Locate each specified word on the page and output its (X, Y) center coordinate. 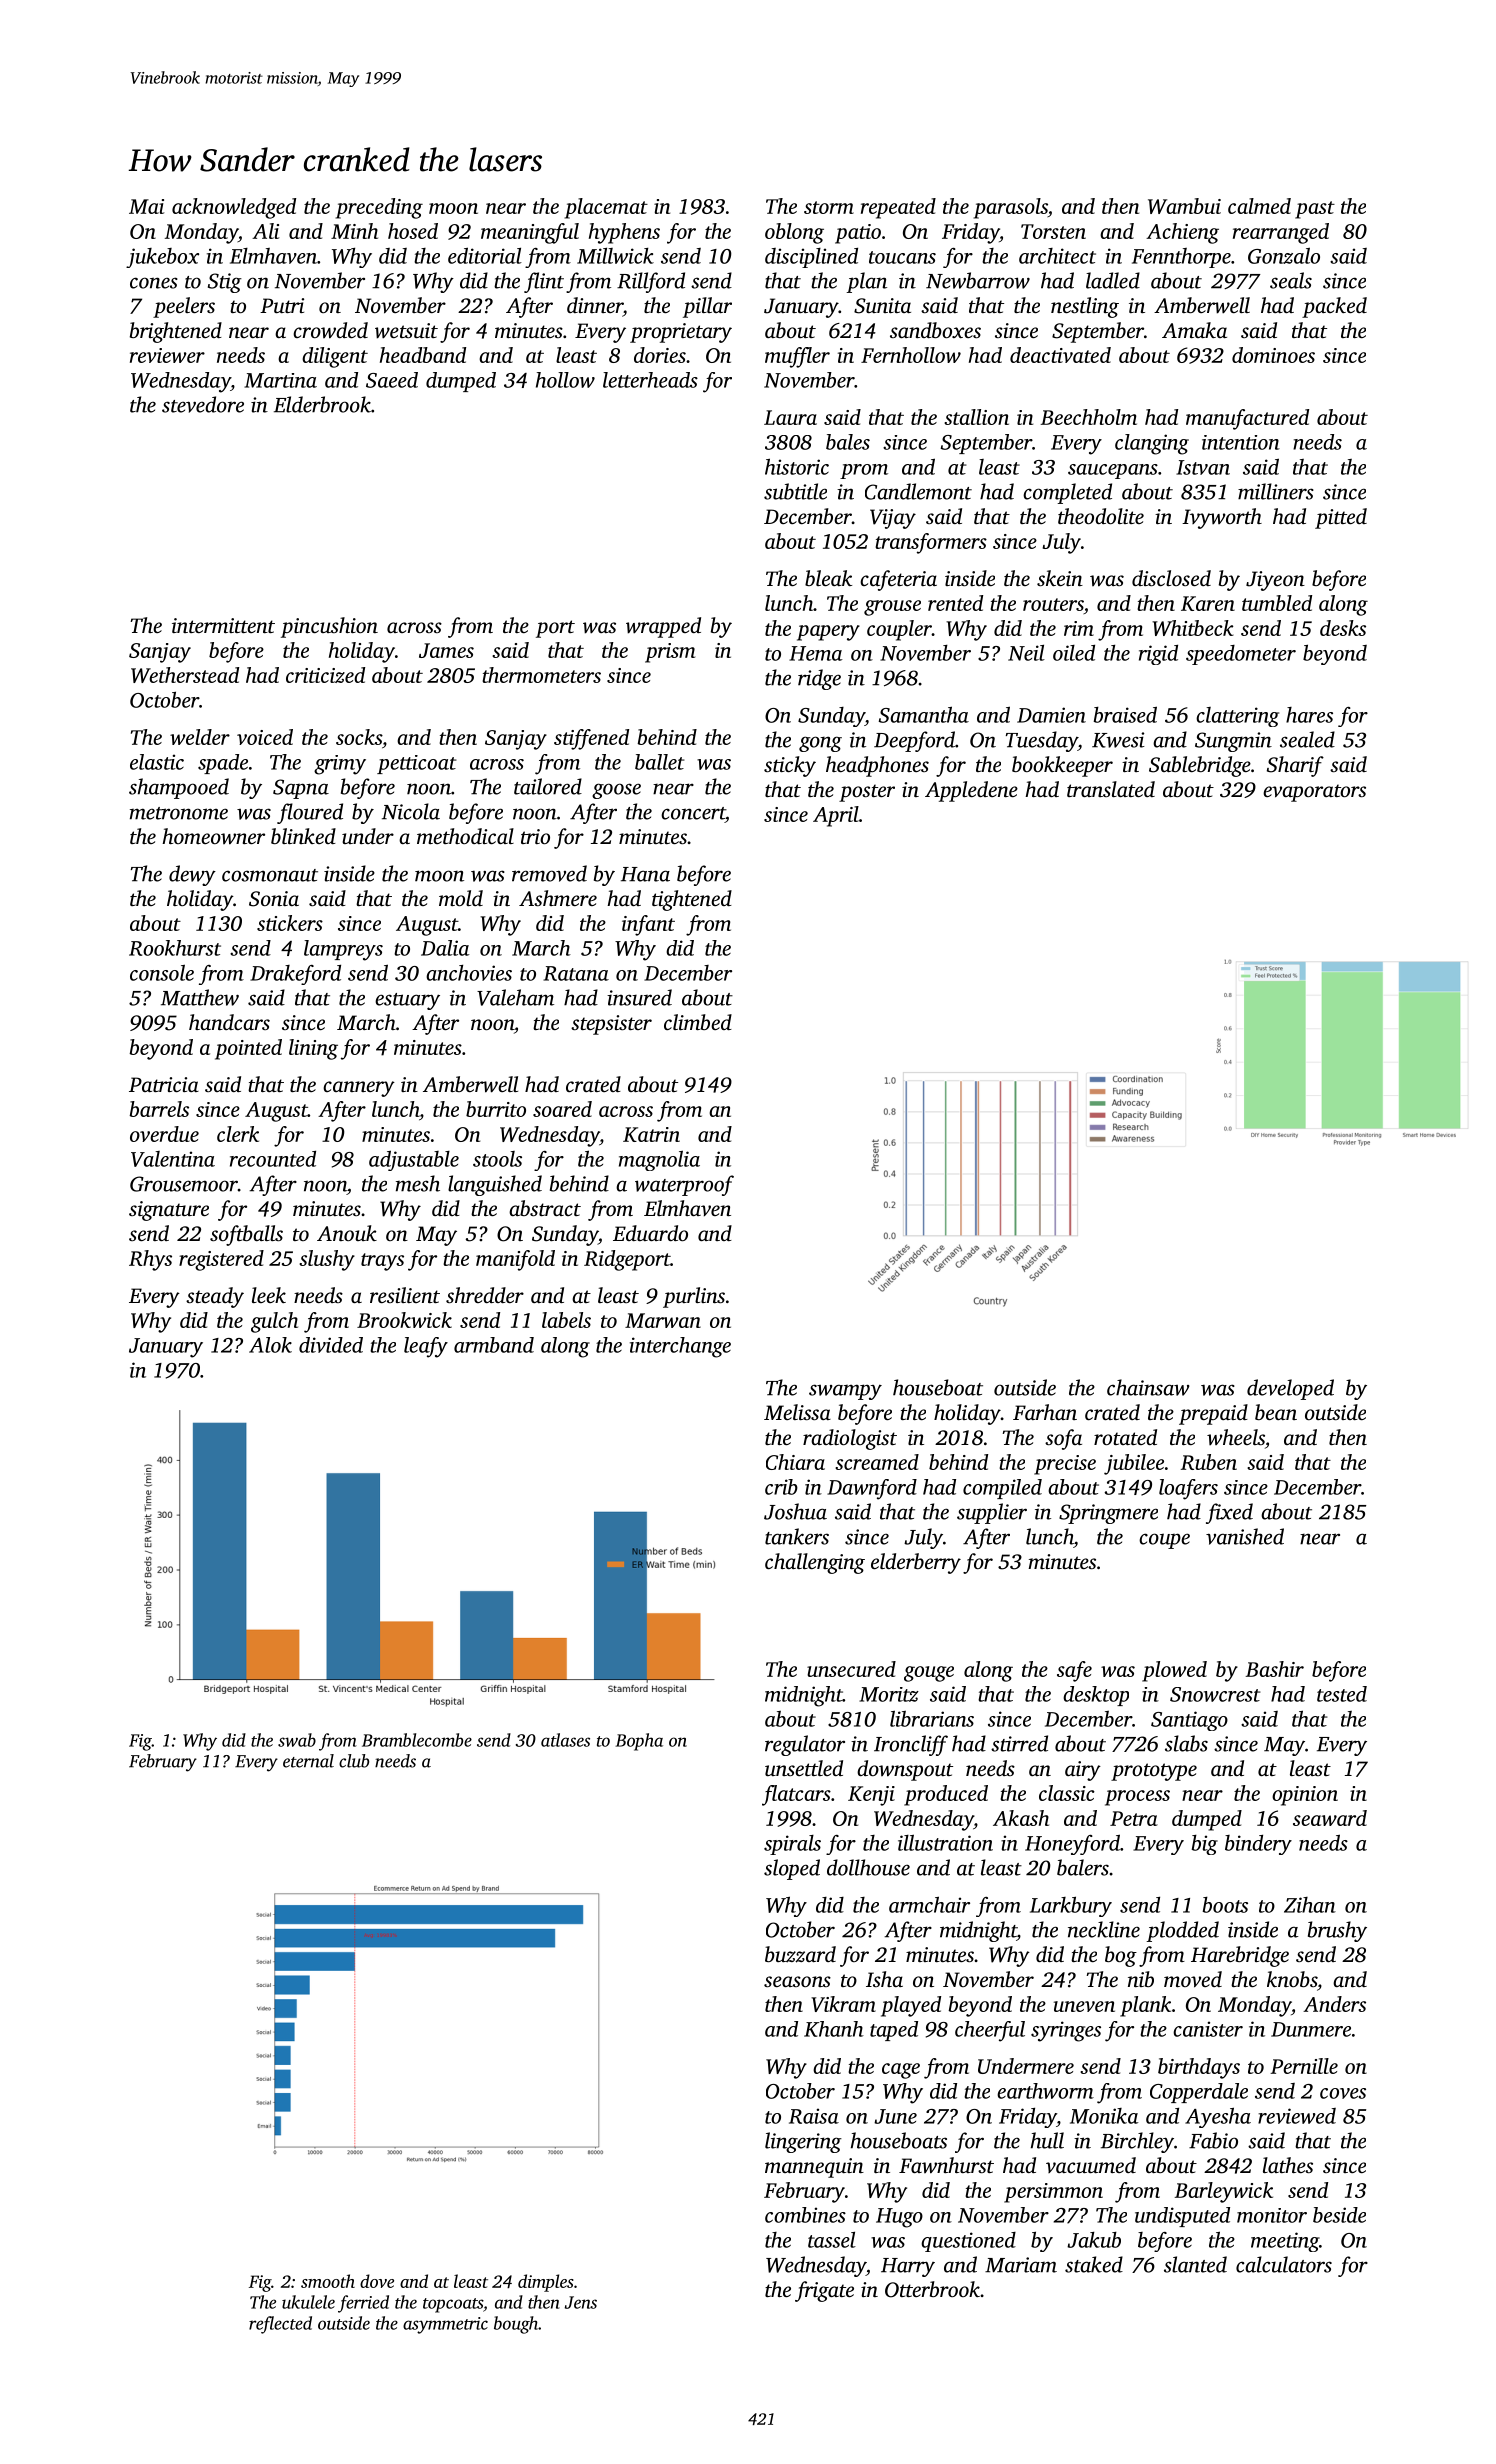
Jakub (1094, 2240)
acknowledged (234, 208)
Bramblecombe (417, 1740)
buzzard (800, 1954)
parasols (1011, 208)
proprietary (681, 333)
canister (1208, 2029)
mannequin (814, 2168)
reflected (280, 2325)
